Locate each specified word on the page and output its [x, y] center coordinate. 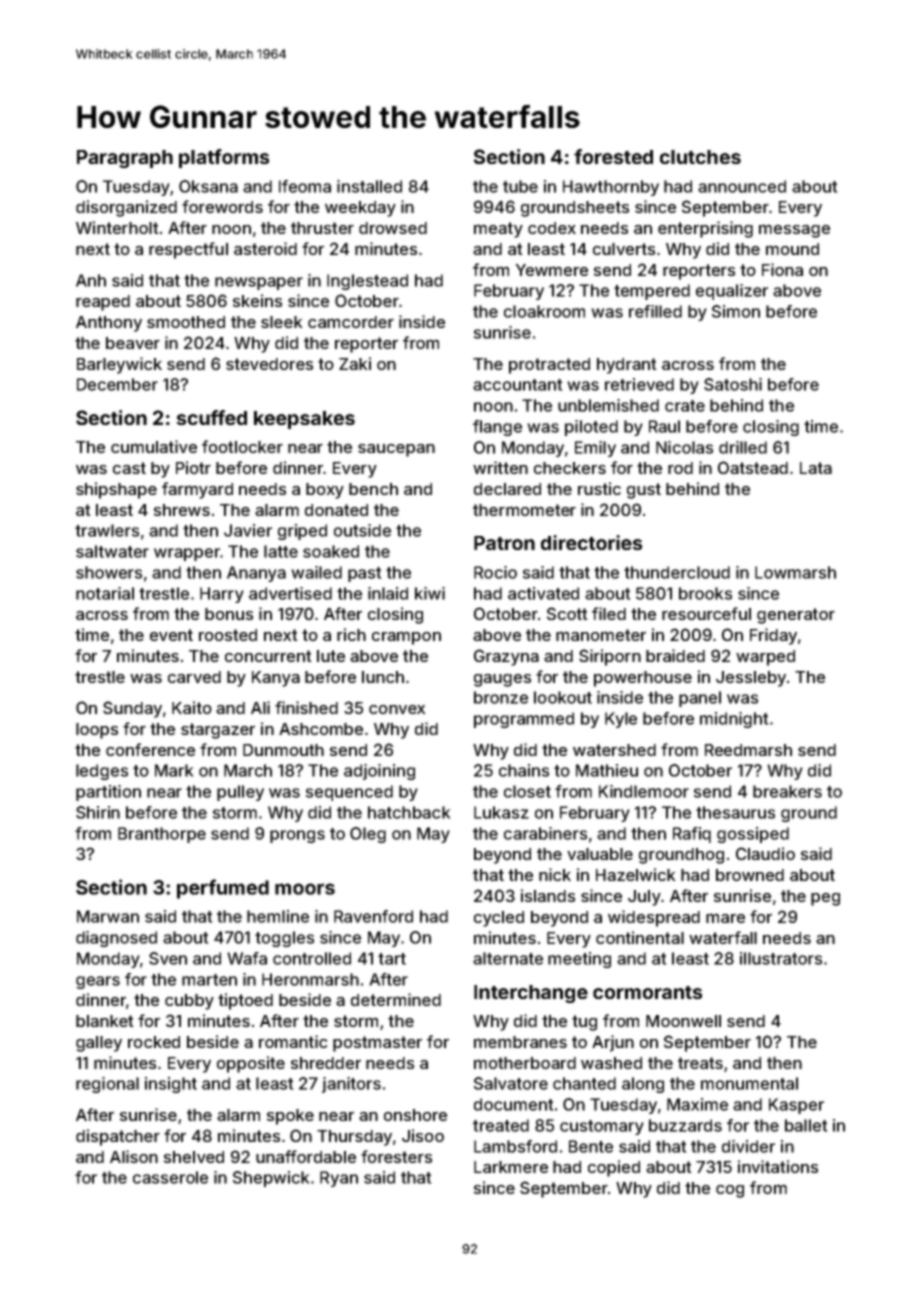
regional [107, 1085]
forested [613, 156]
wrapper [187, 554]
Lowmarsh [795, 572]
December [117, 384]
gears [98, 982]
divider [748, 1146]
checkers [570, 468]
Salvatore [511, 1083]
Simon [736, 311]
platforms [224, 158]
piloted [591, 428]
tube [520, 186]
